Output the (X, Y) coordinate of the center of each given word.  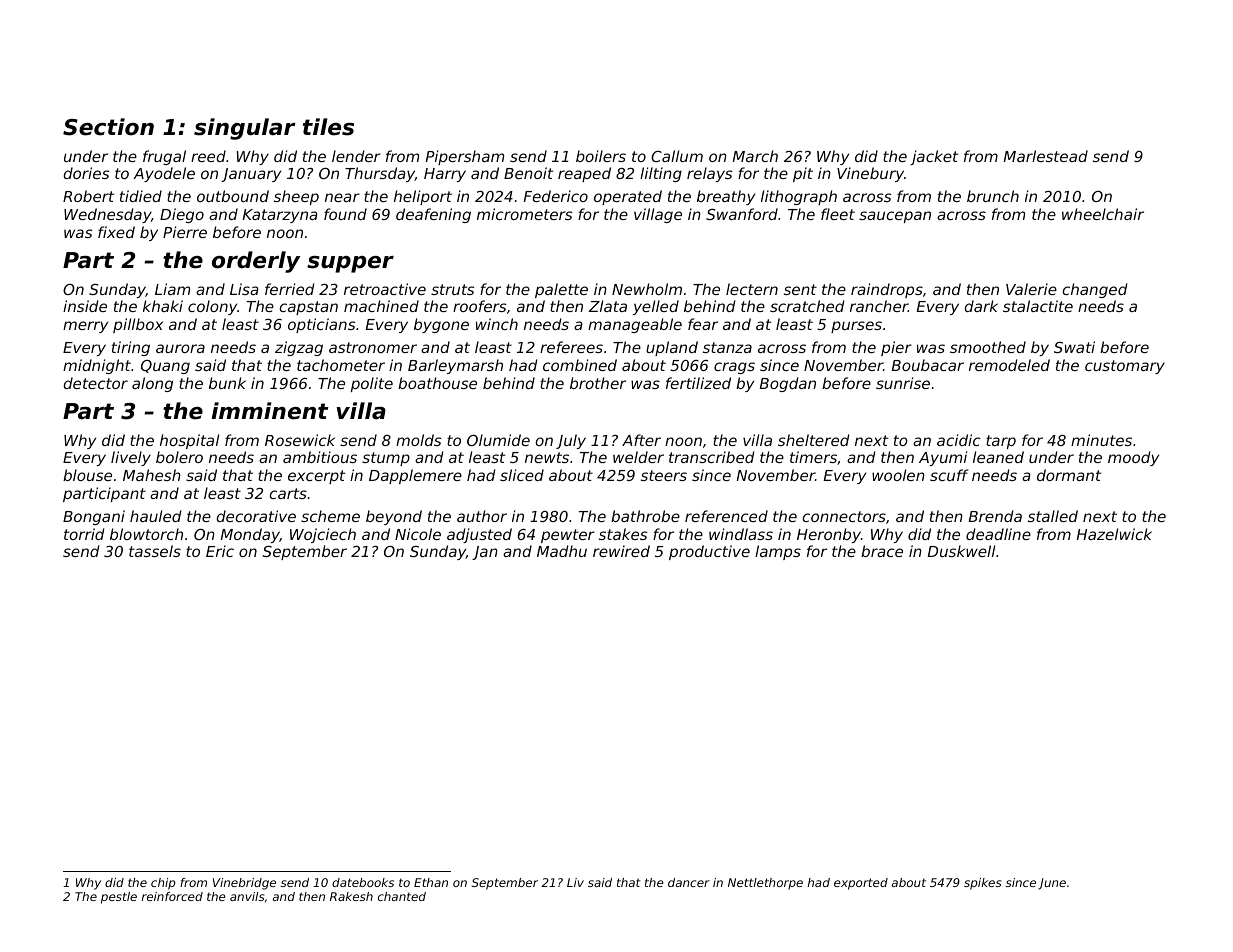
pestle (119, 898)
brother (598, 383)
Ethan (431, 882)
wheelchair (1103, 214)
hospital (189, 441)
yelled (656, 307)
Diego (182, 215)
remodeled (1009, 365)
